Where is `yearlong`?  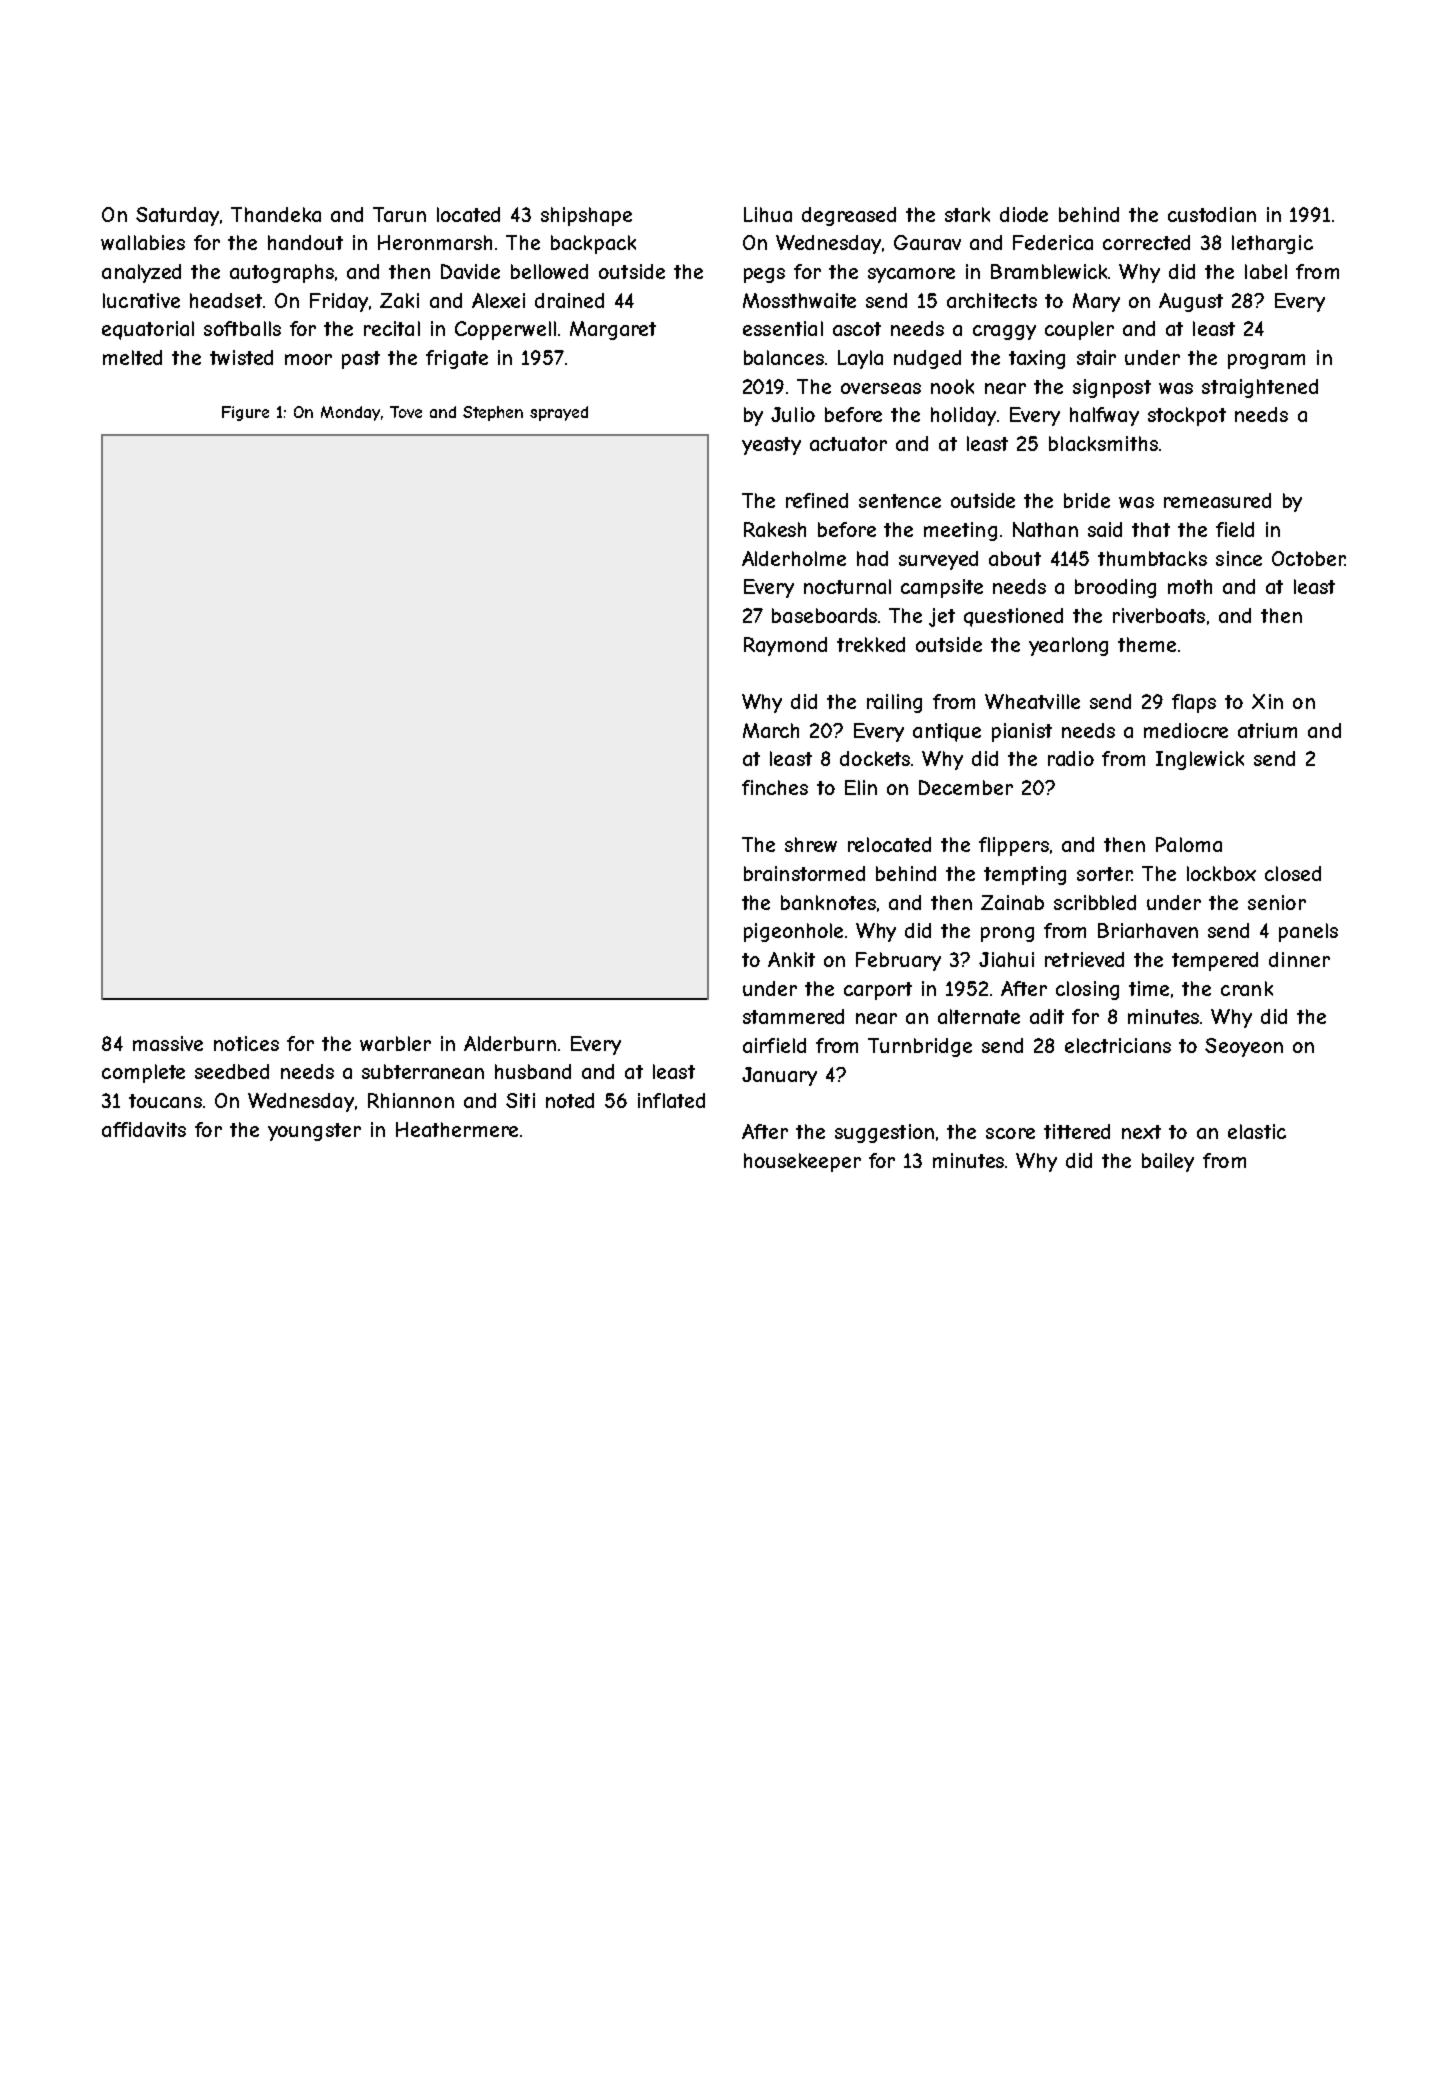
yearlong is located at coordinates (1068, 646).
